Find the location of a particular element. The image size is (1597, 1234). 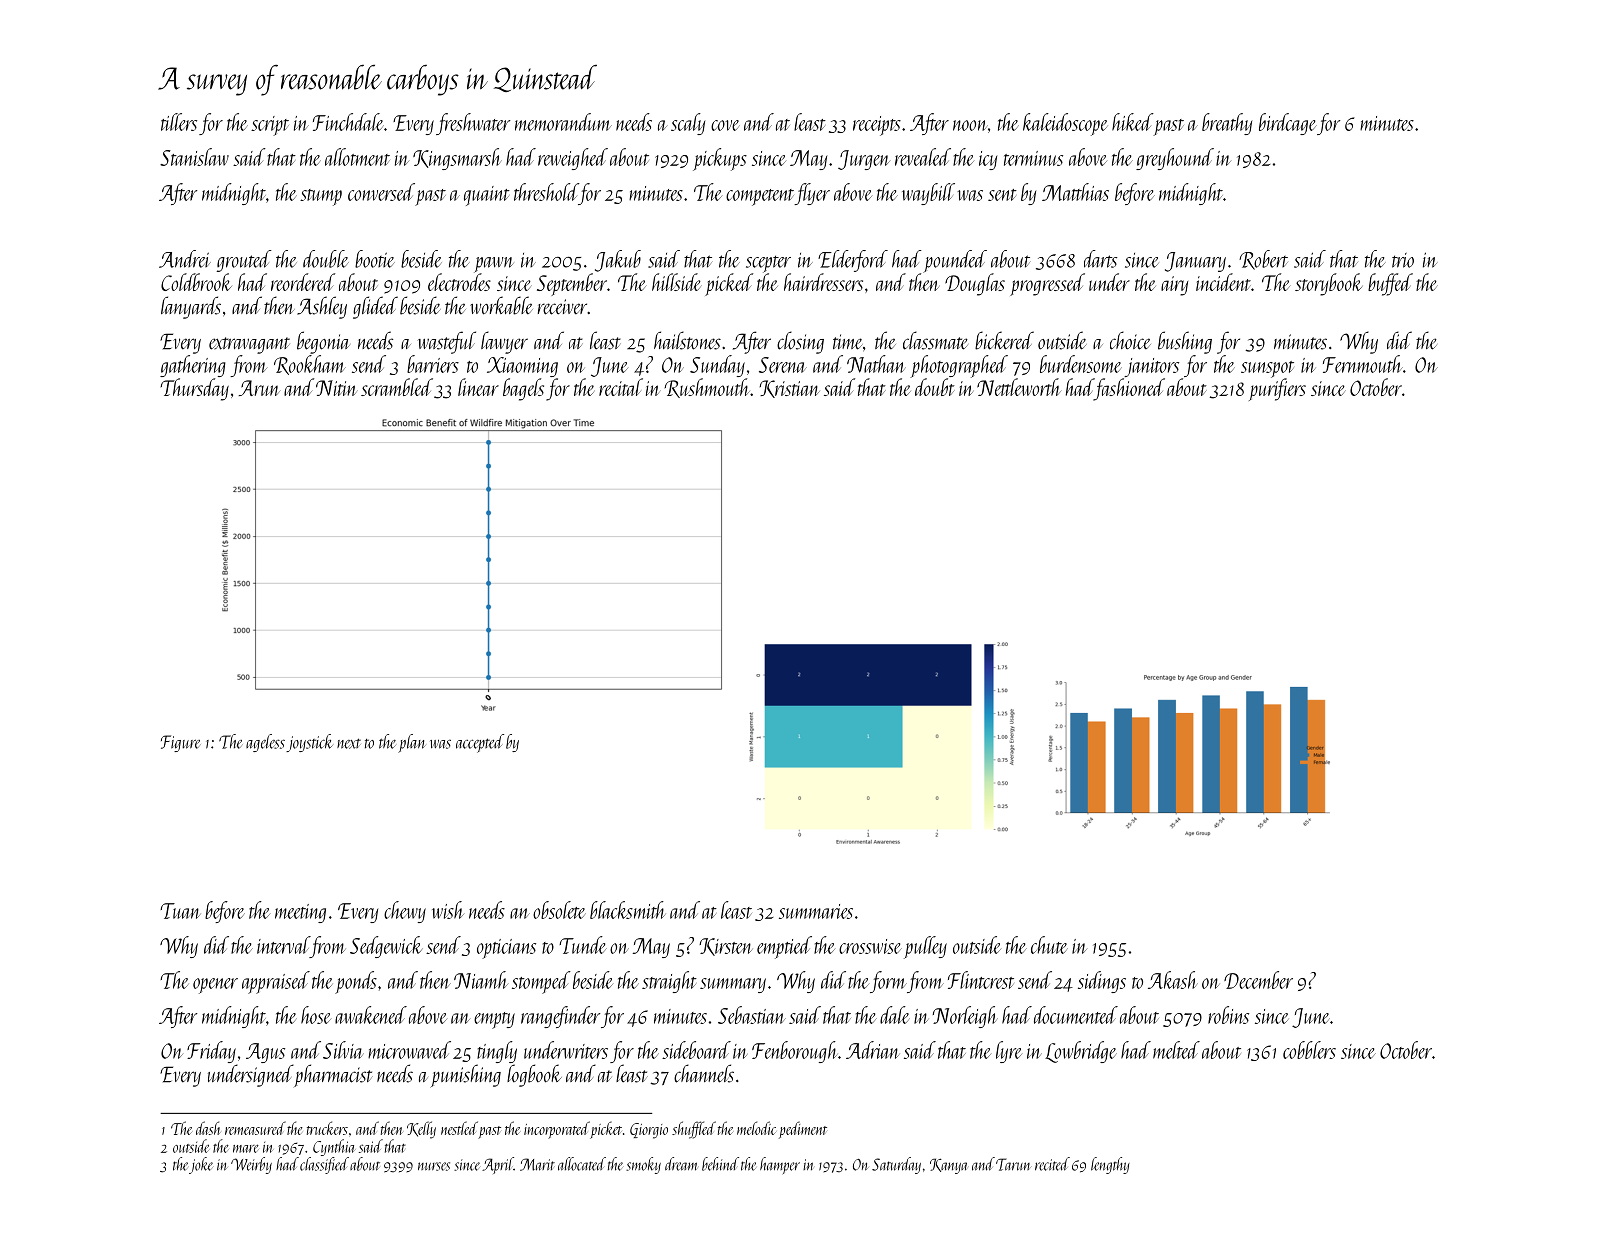

recital is located at coordinates (621, 387).
